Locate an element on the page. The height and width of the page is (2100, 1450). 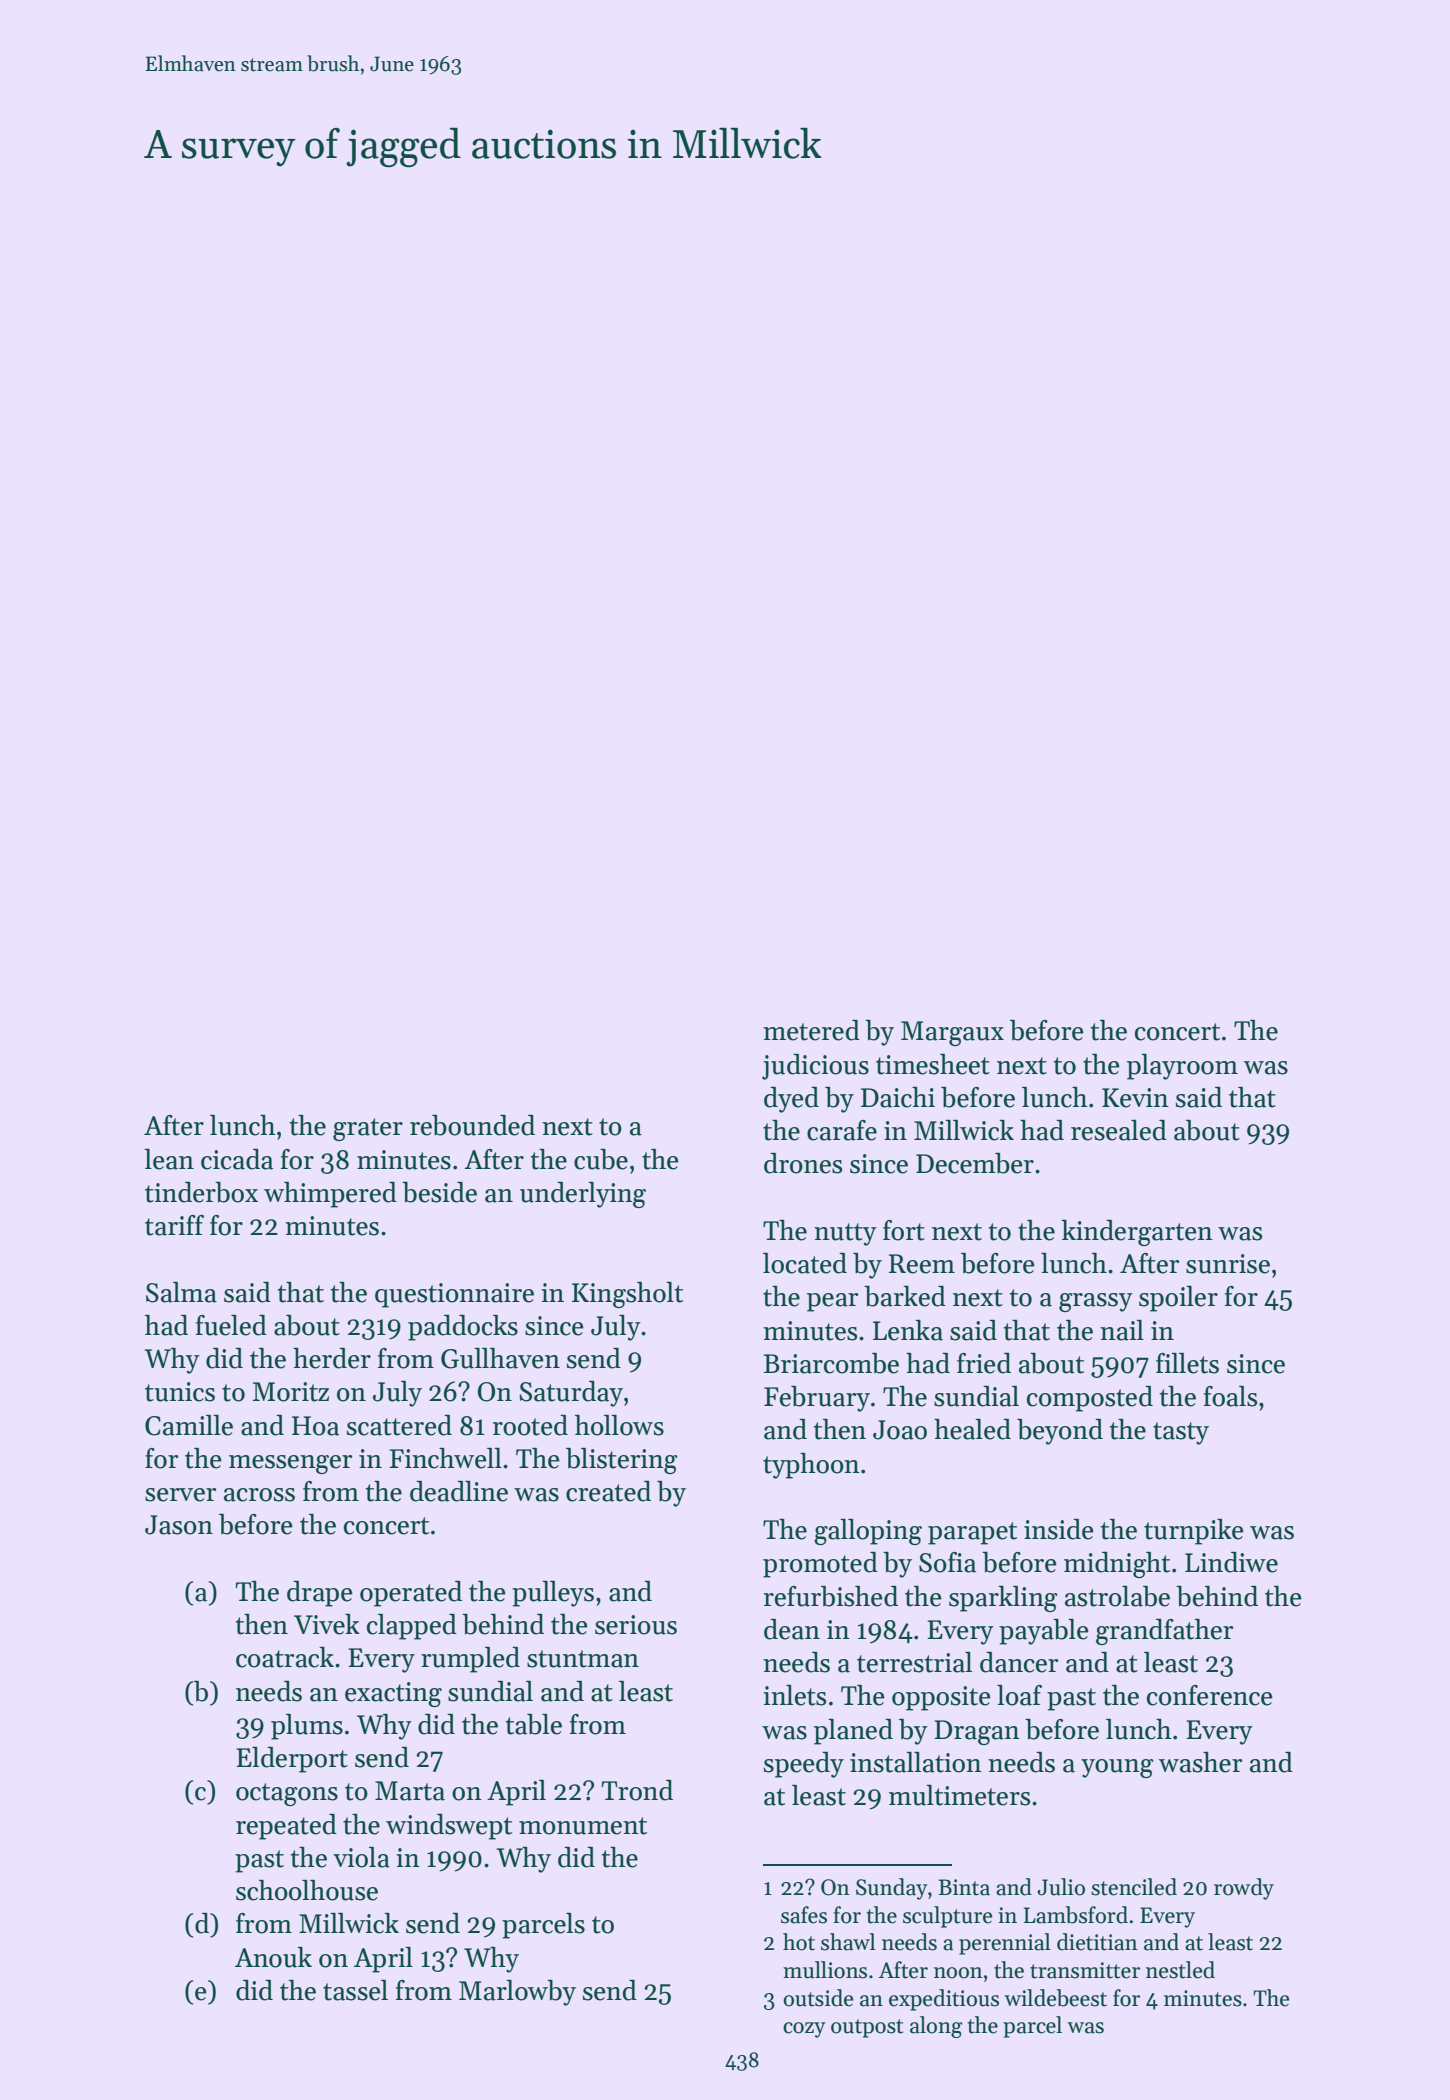
Marta is located at coordinates (410, 1791).
